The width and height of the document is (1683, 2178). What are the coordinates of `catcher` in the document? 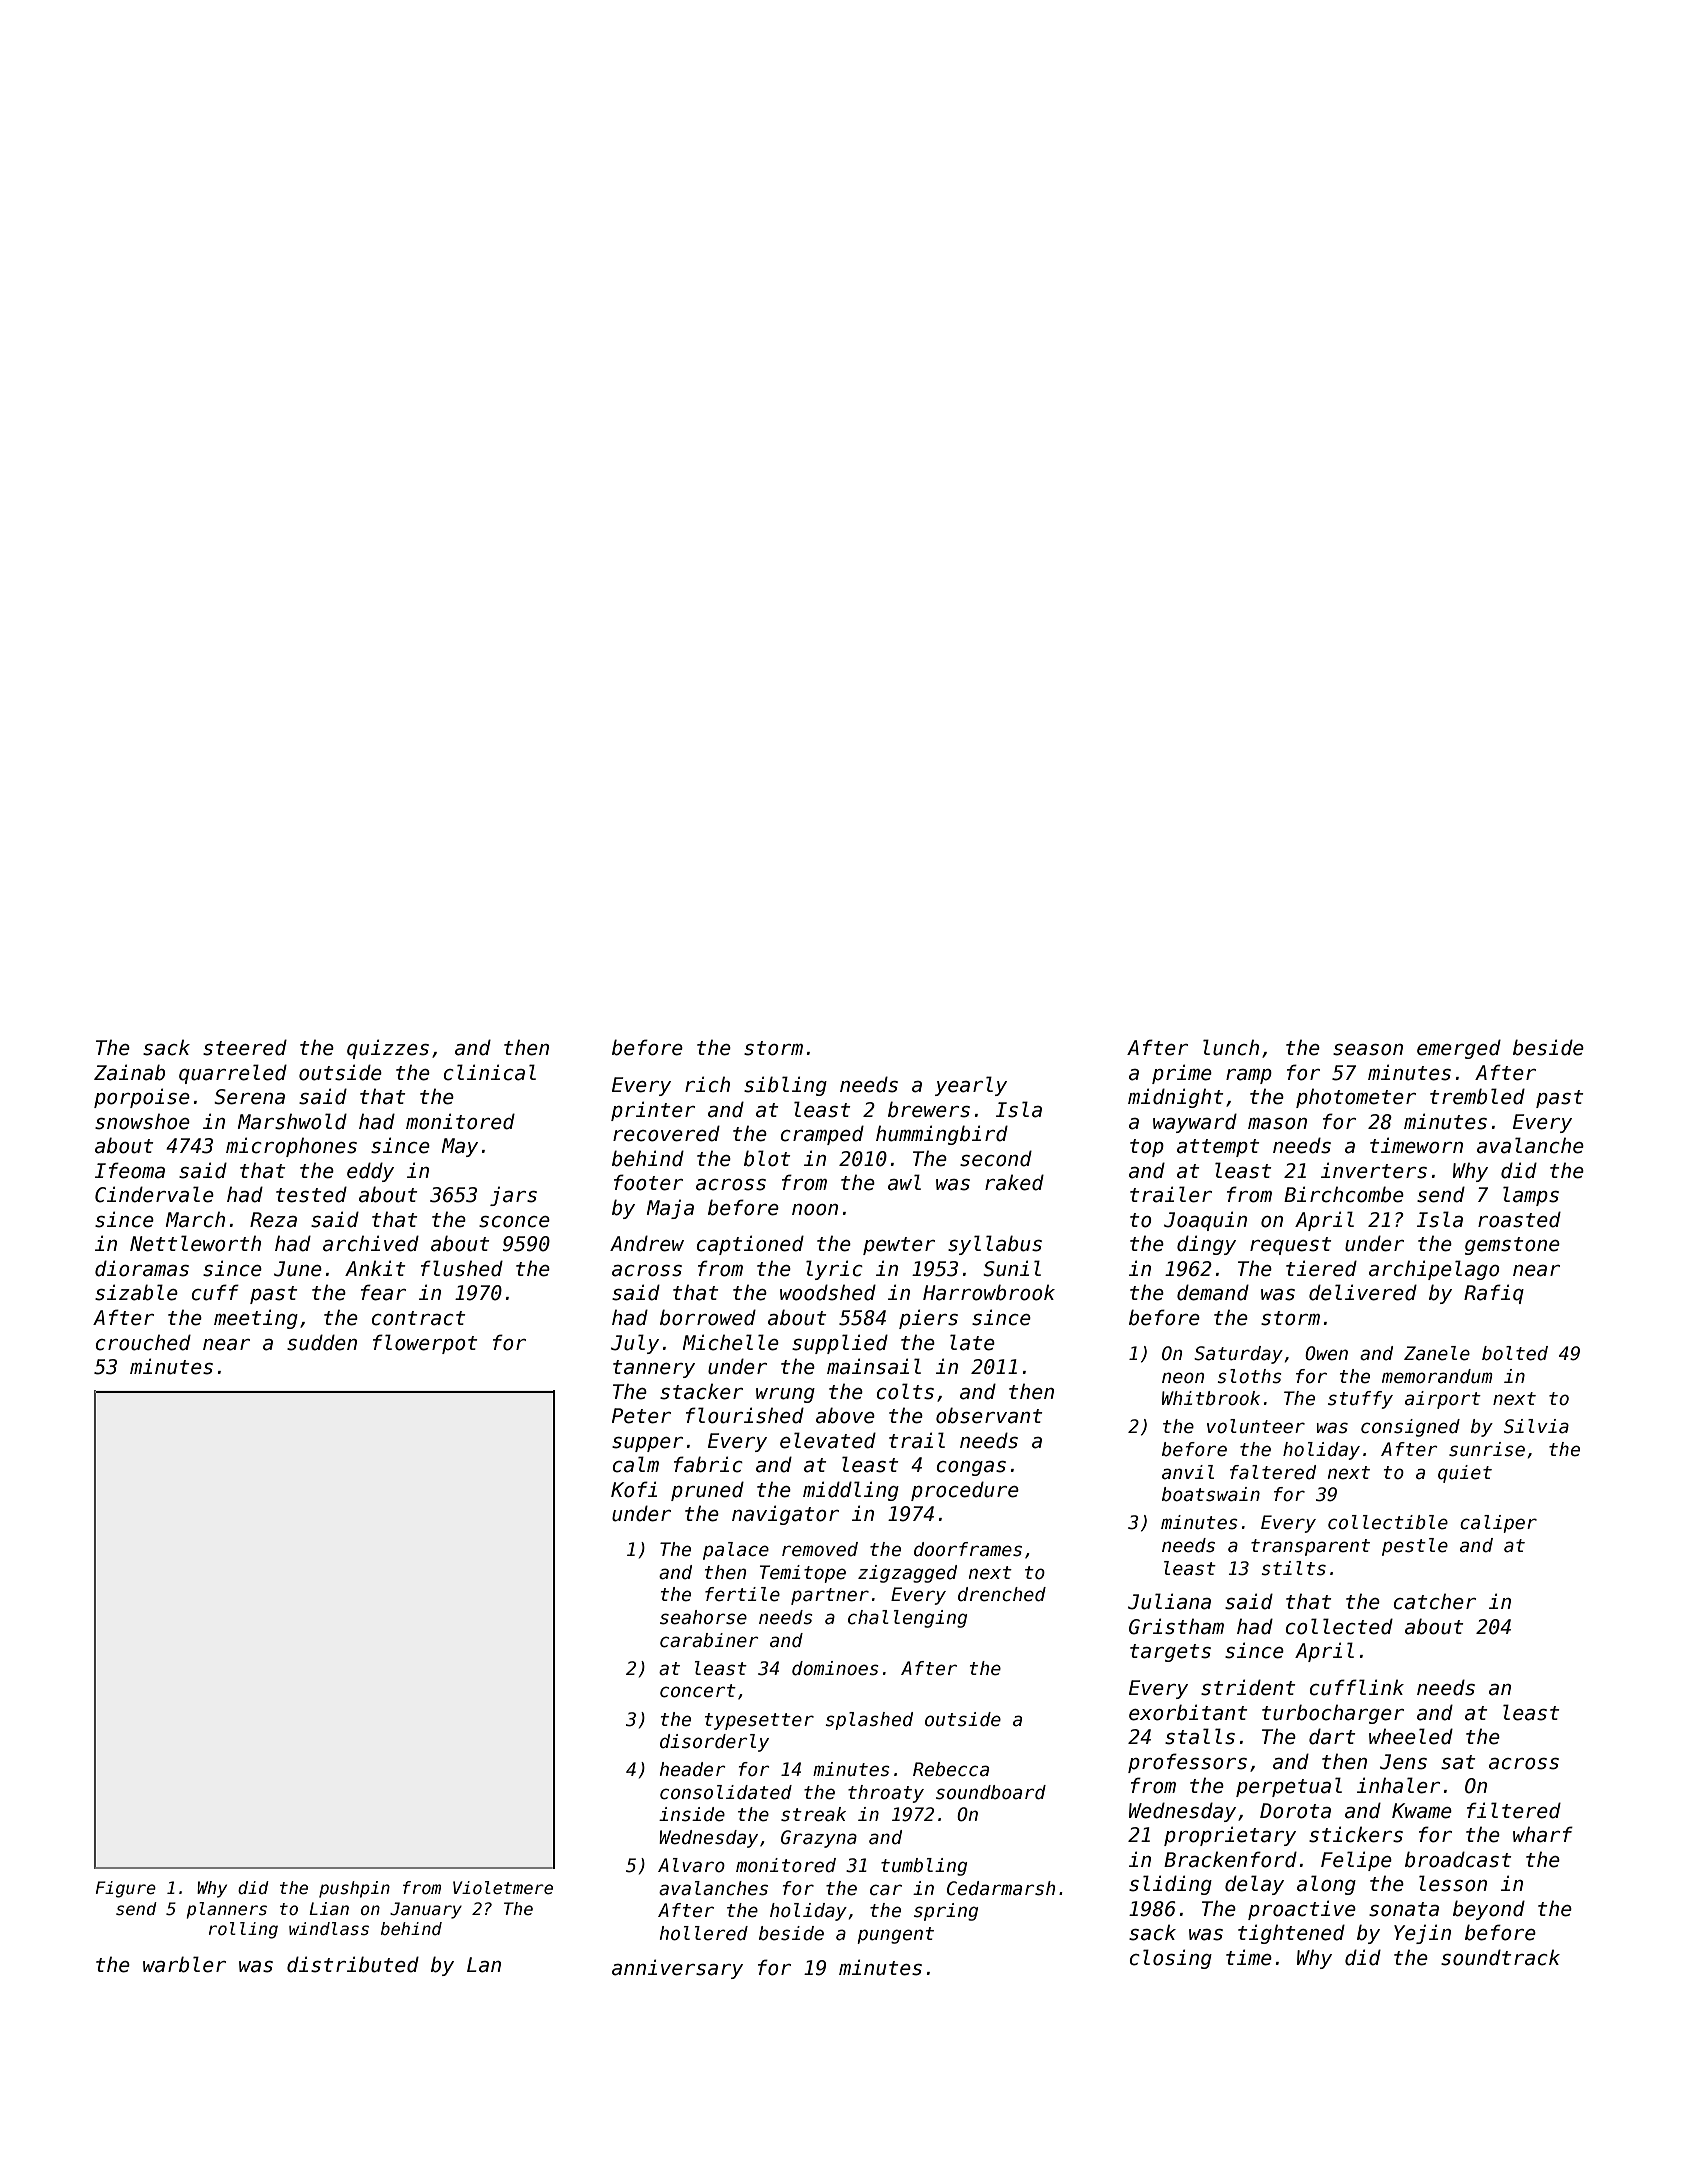 It's located at (1435, 1601).
